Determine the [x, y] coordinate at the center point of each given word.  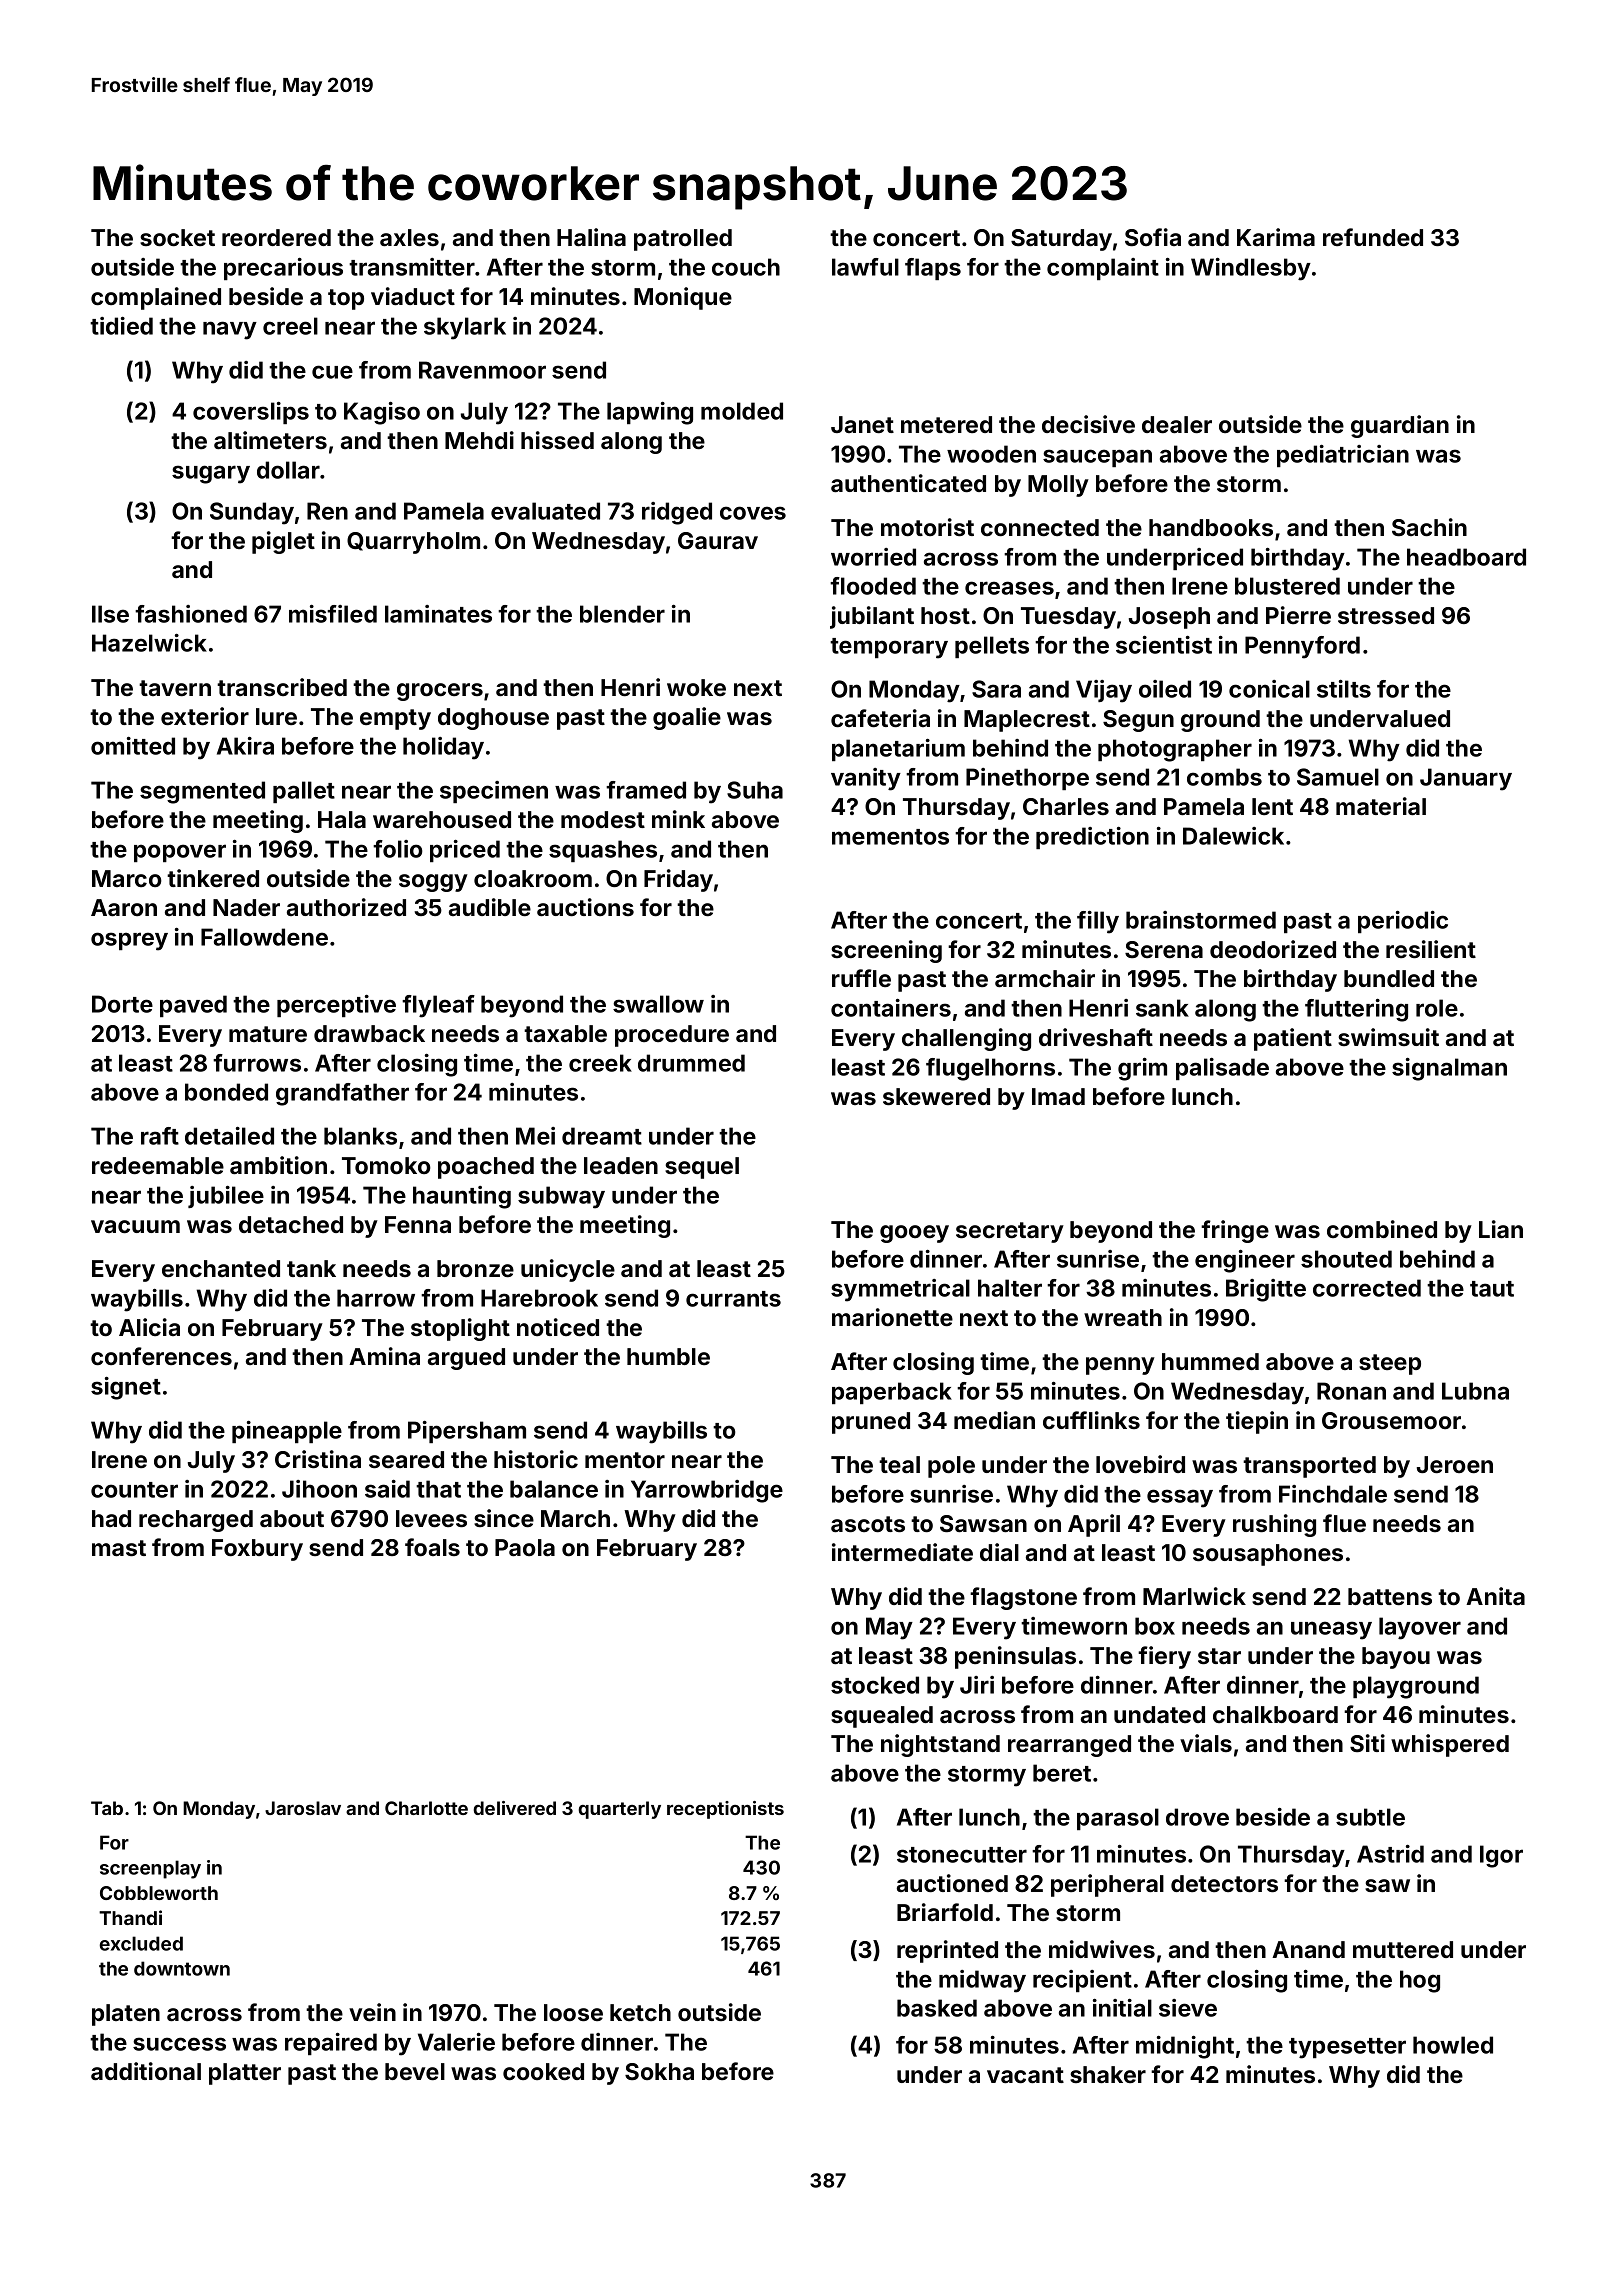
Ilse [110, 614]
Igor [1501, 1856]
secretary [1010, 1232]
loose [573, 2012]
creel [290, 326]
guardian [1400, 426]
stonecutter [962, 1855]
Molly [1058, 486]
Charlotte [426, 1808]
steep [1390, 1364]
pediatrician [1343, 456]
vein [372, 2012]
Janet [862, 424]
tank [311, 1268]
